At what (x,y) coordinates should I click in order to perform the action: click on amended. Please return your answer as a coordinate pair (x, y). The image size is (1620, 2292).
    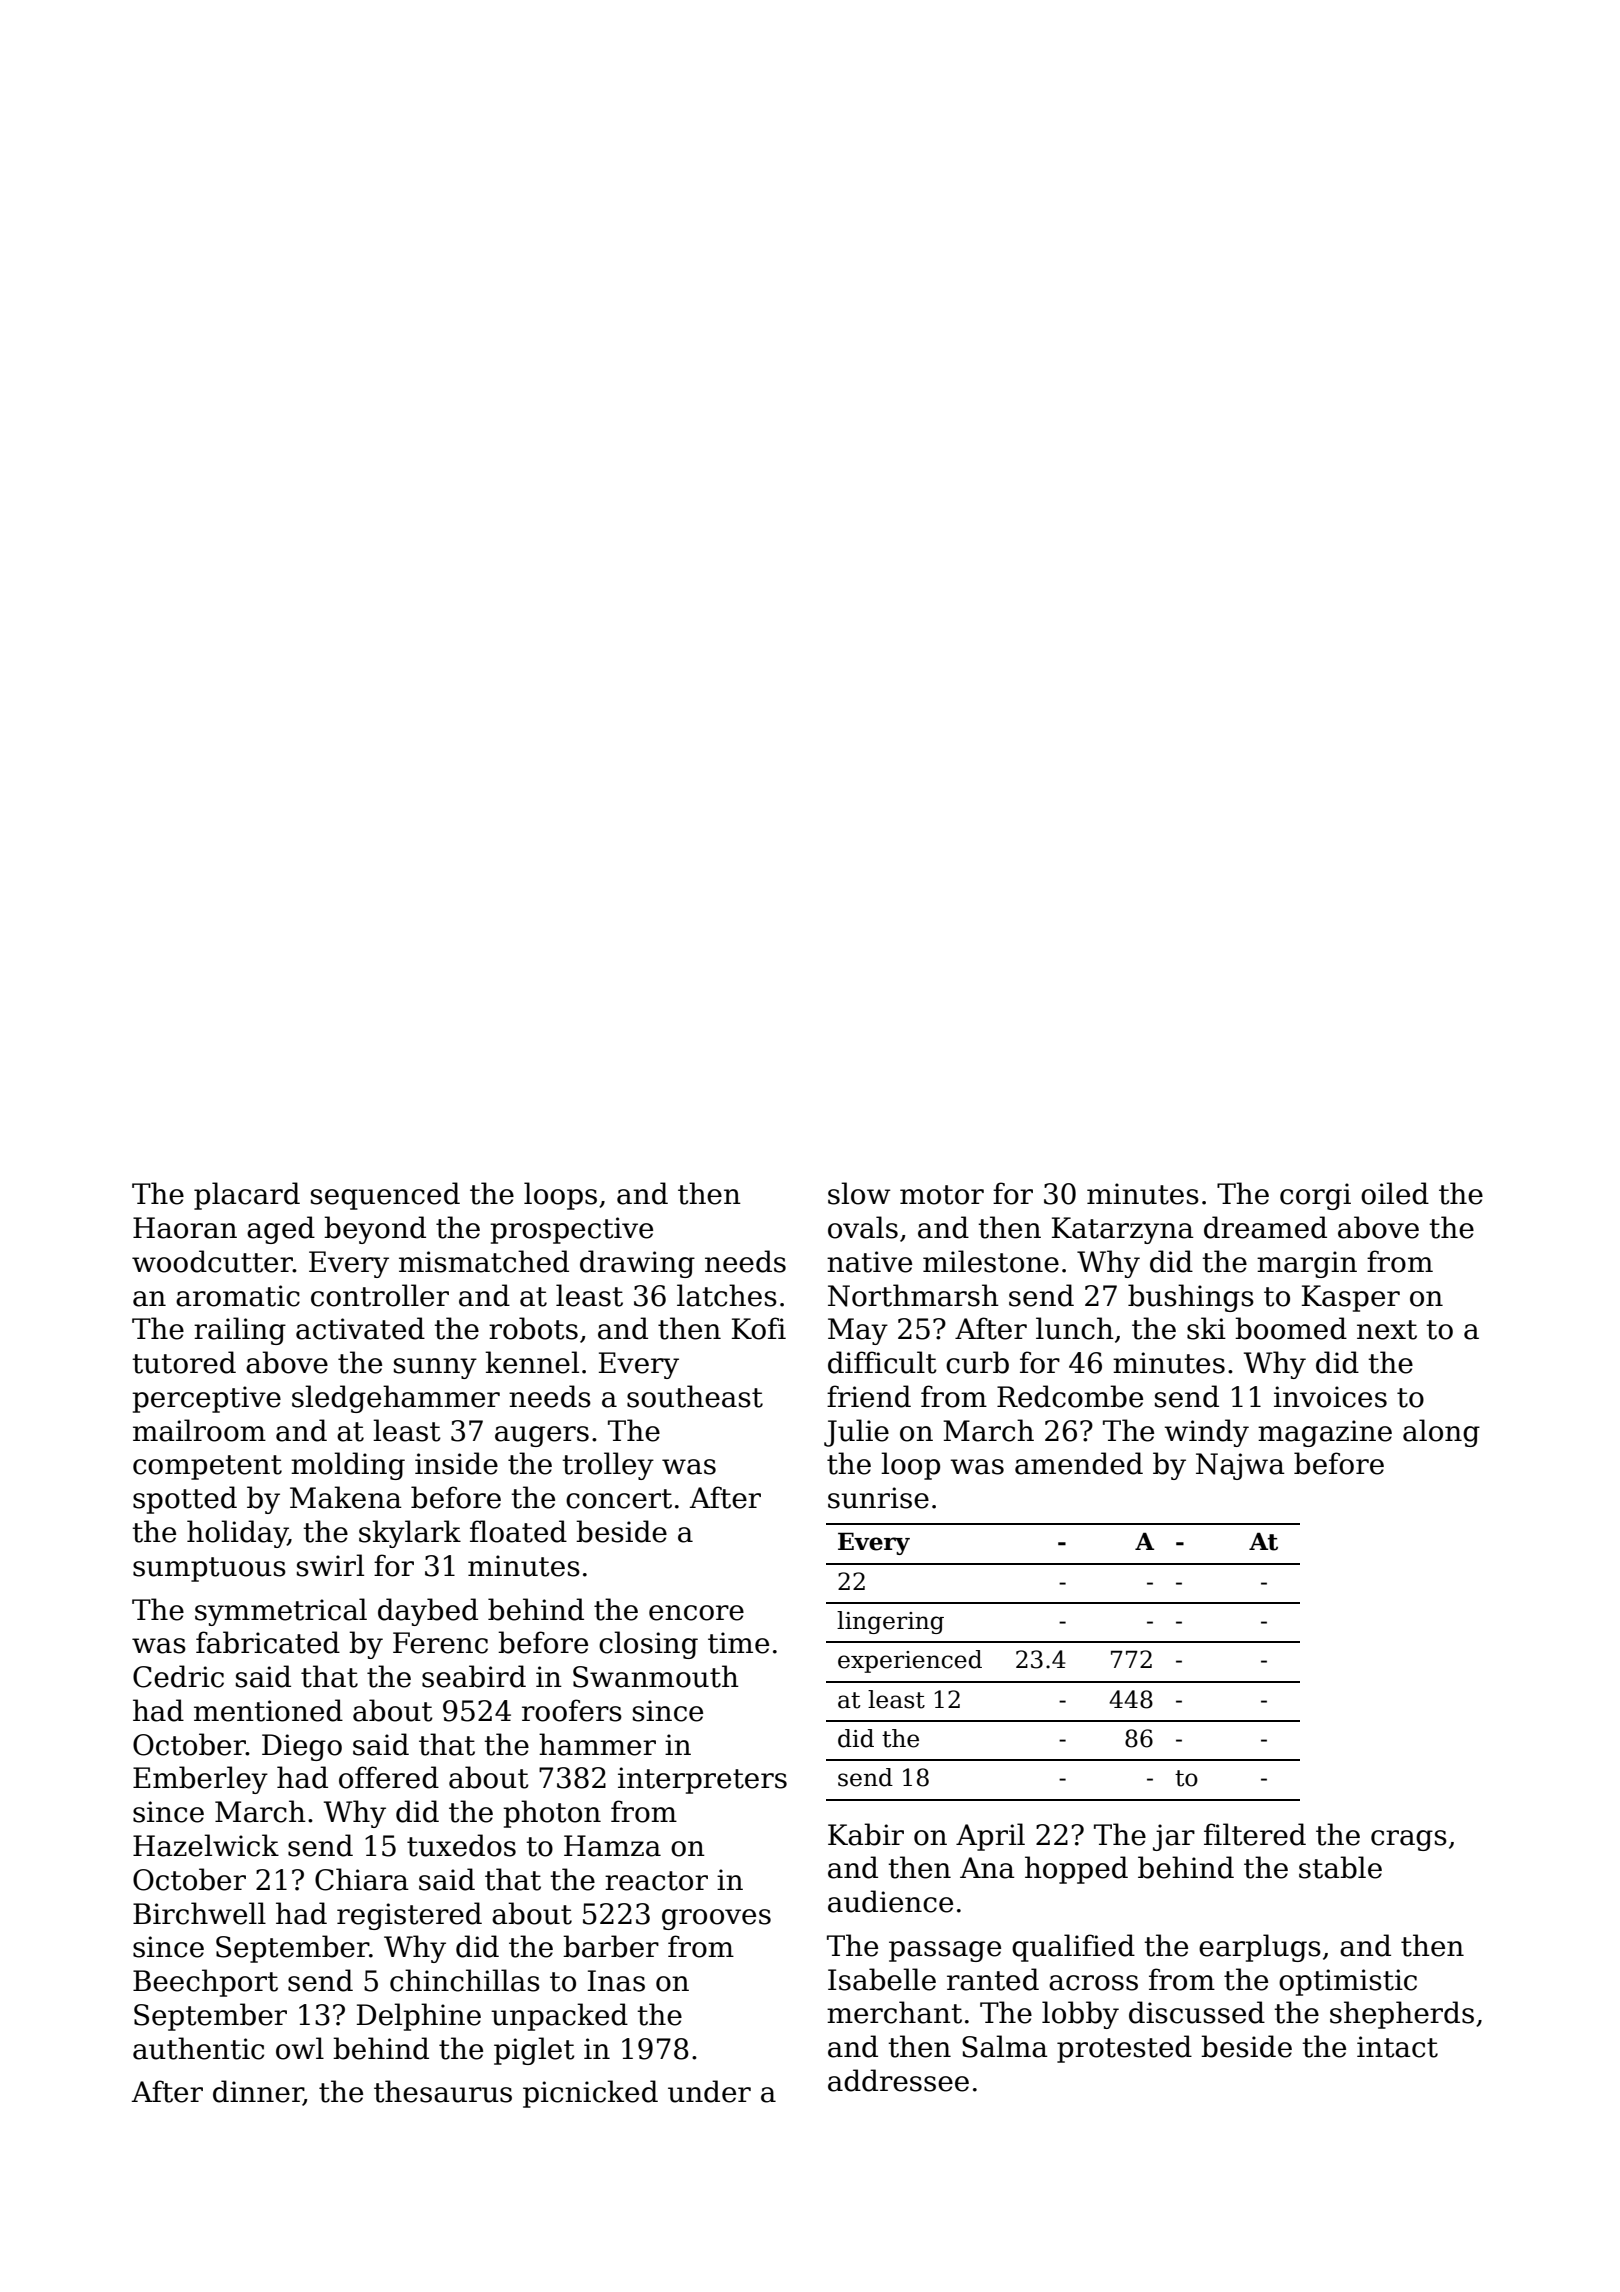
    Looking at the image, I should click on (1079, 1463).
